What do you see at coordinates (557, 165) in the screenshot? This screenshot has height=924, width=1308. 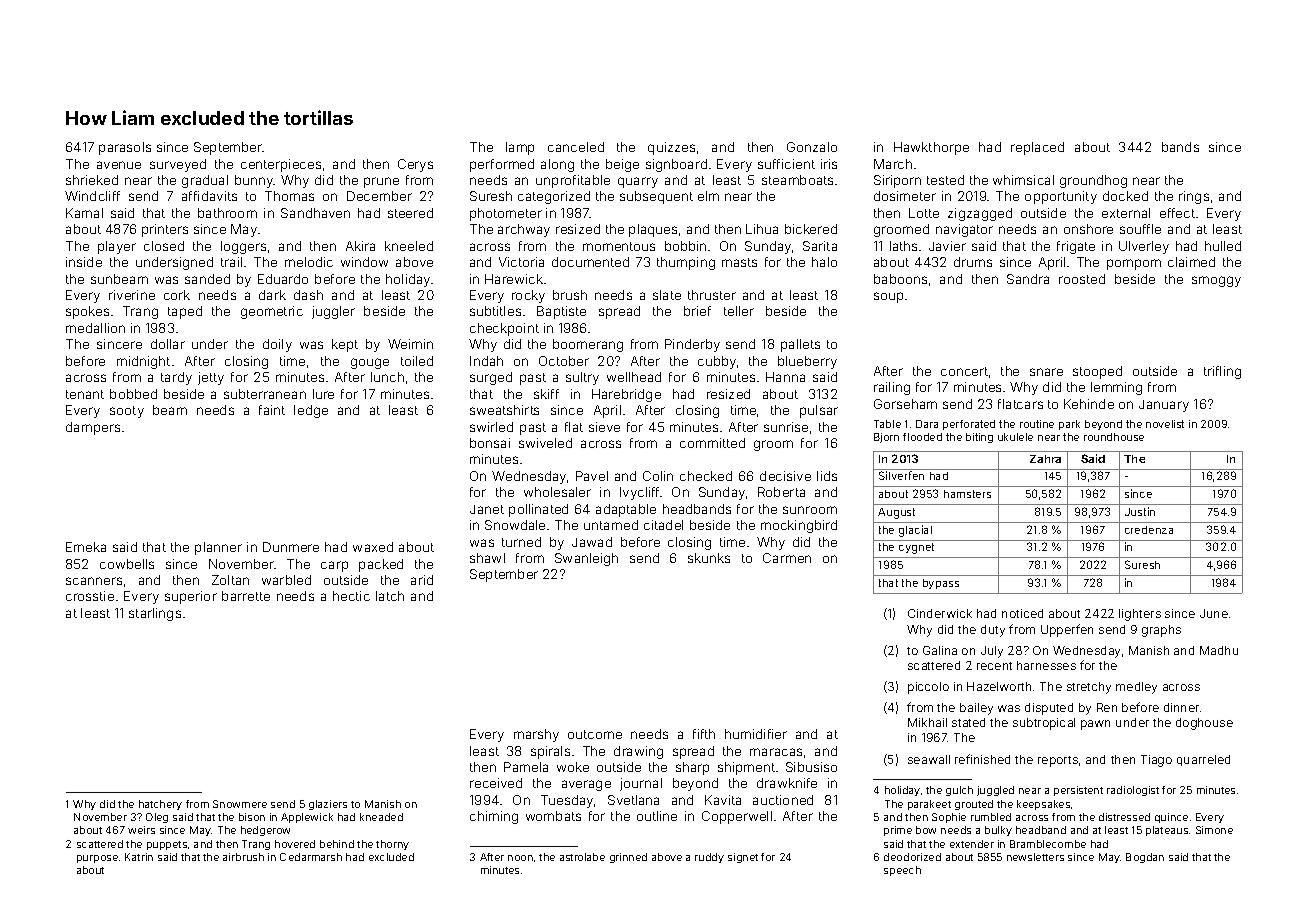 I see `along` at bounding box center [557, 165].
